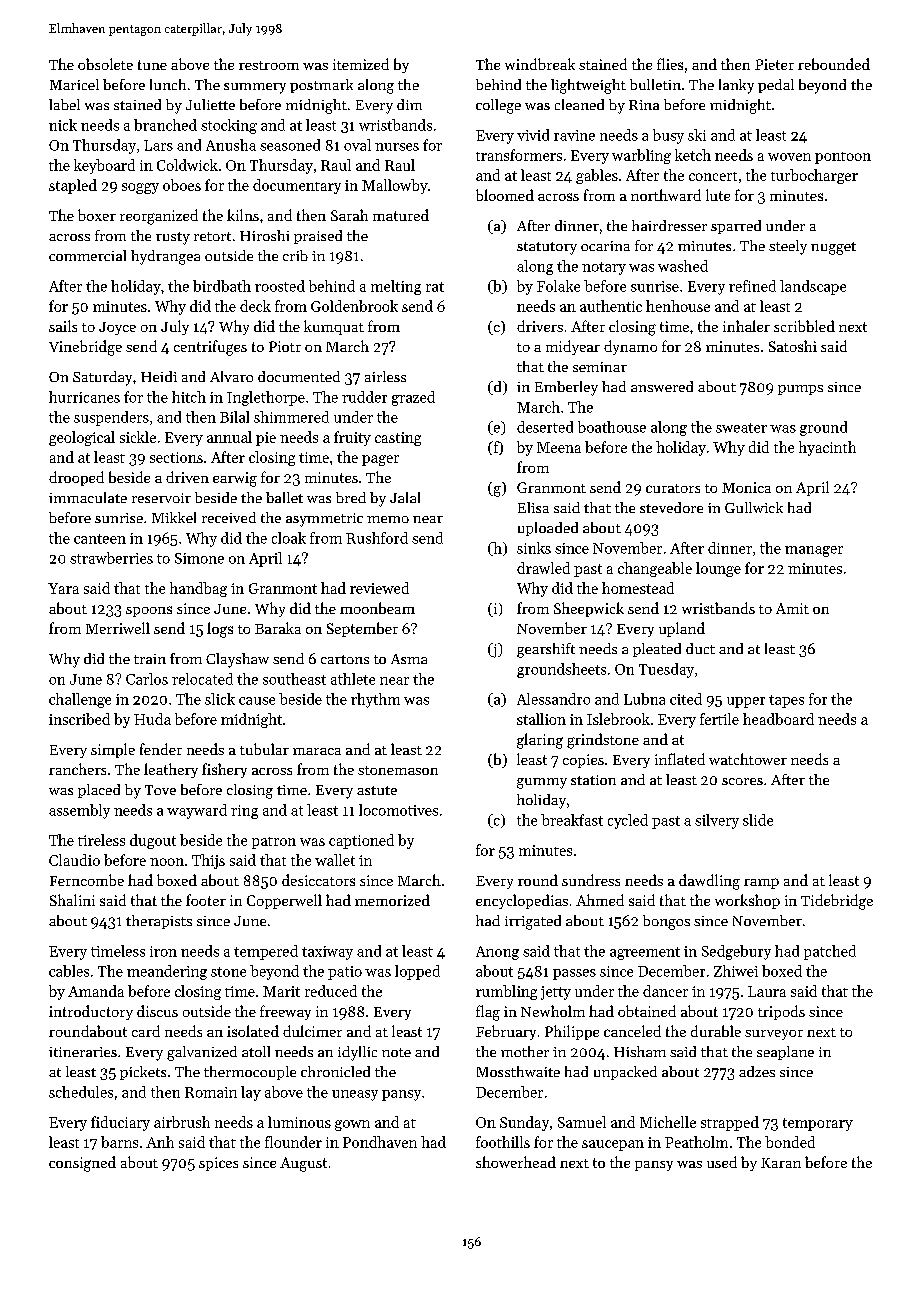  I want to click on washed, so click(683, 266).
